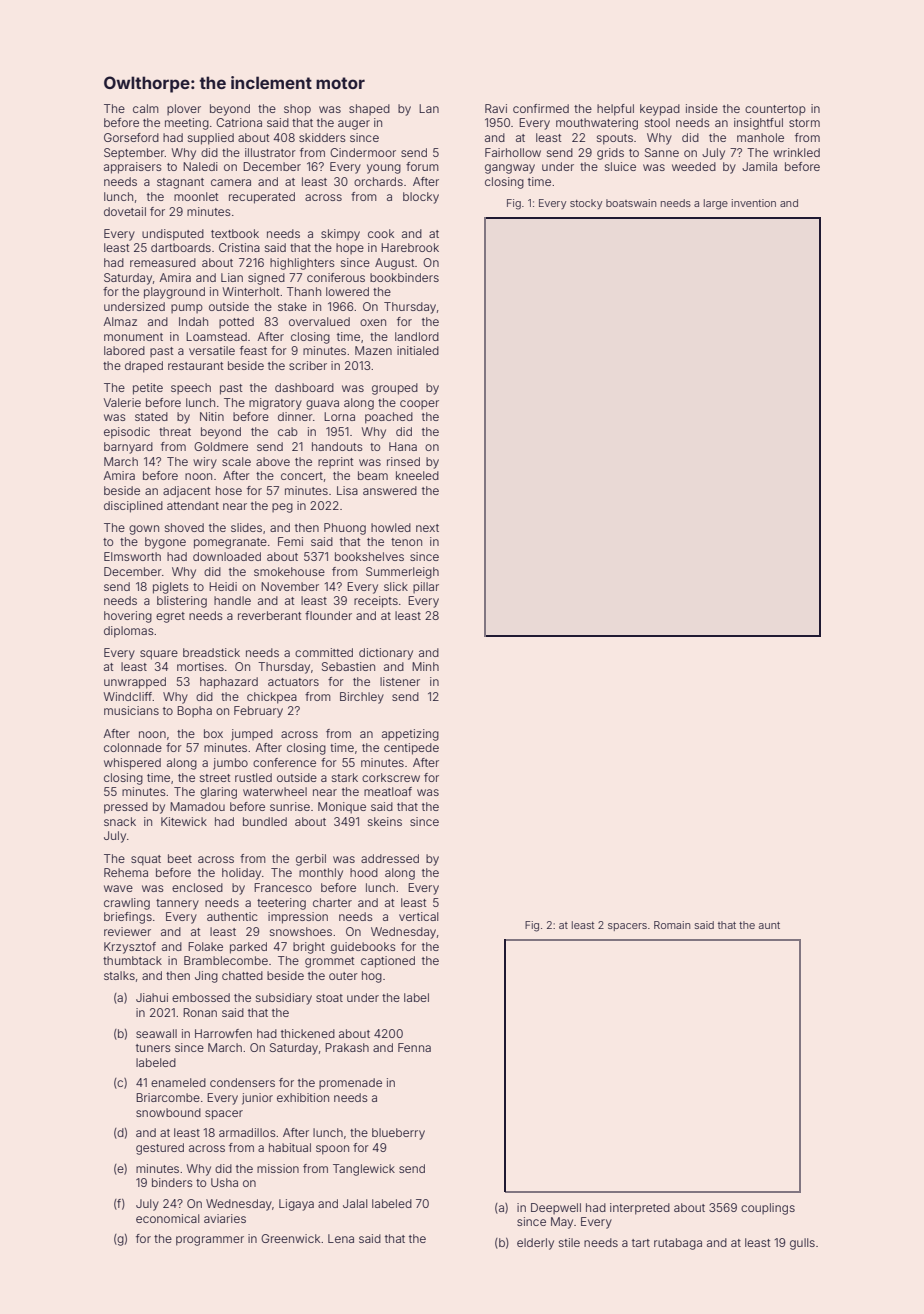 Image resolution: width=924 pixels, height=1314 pixels. What do you see at coordinates (191, 388) in the image?
I see `speech` at bounding box center [191, 388].
